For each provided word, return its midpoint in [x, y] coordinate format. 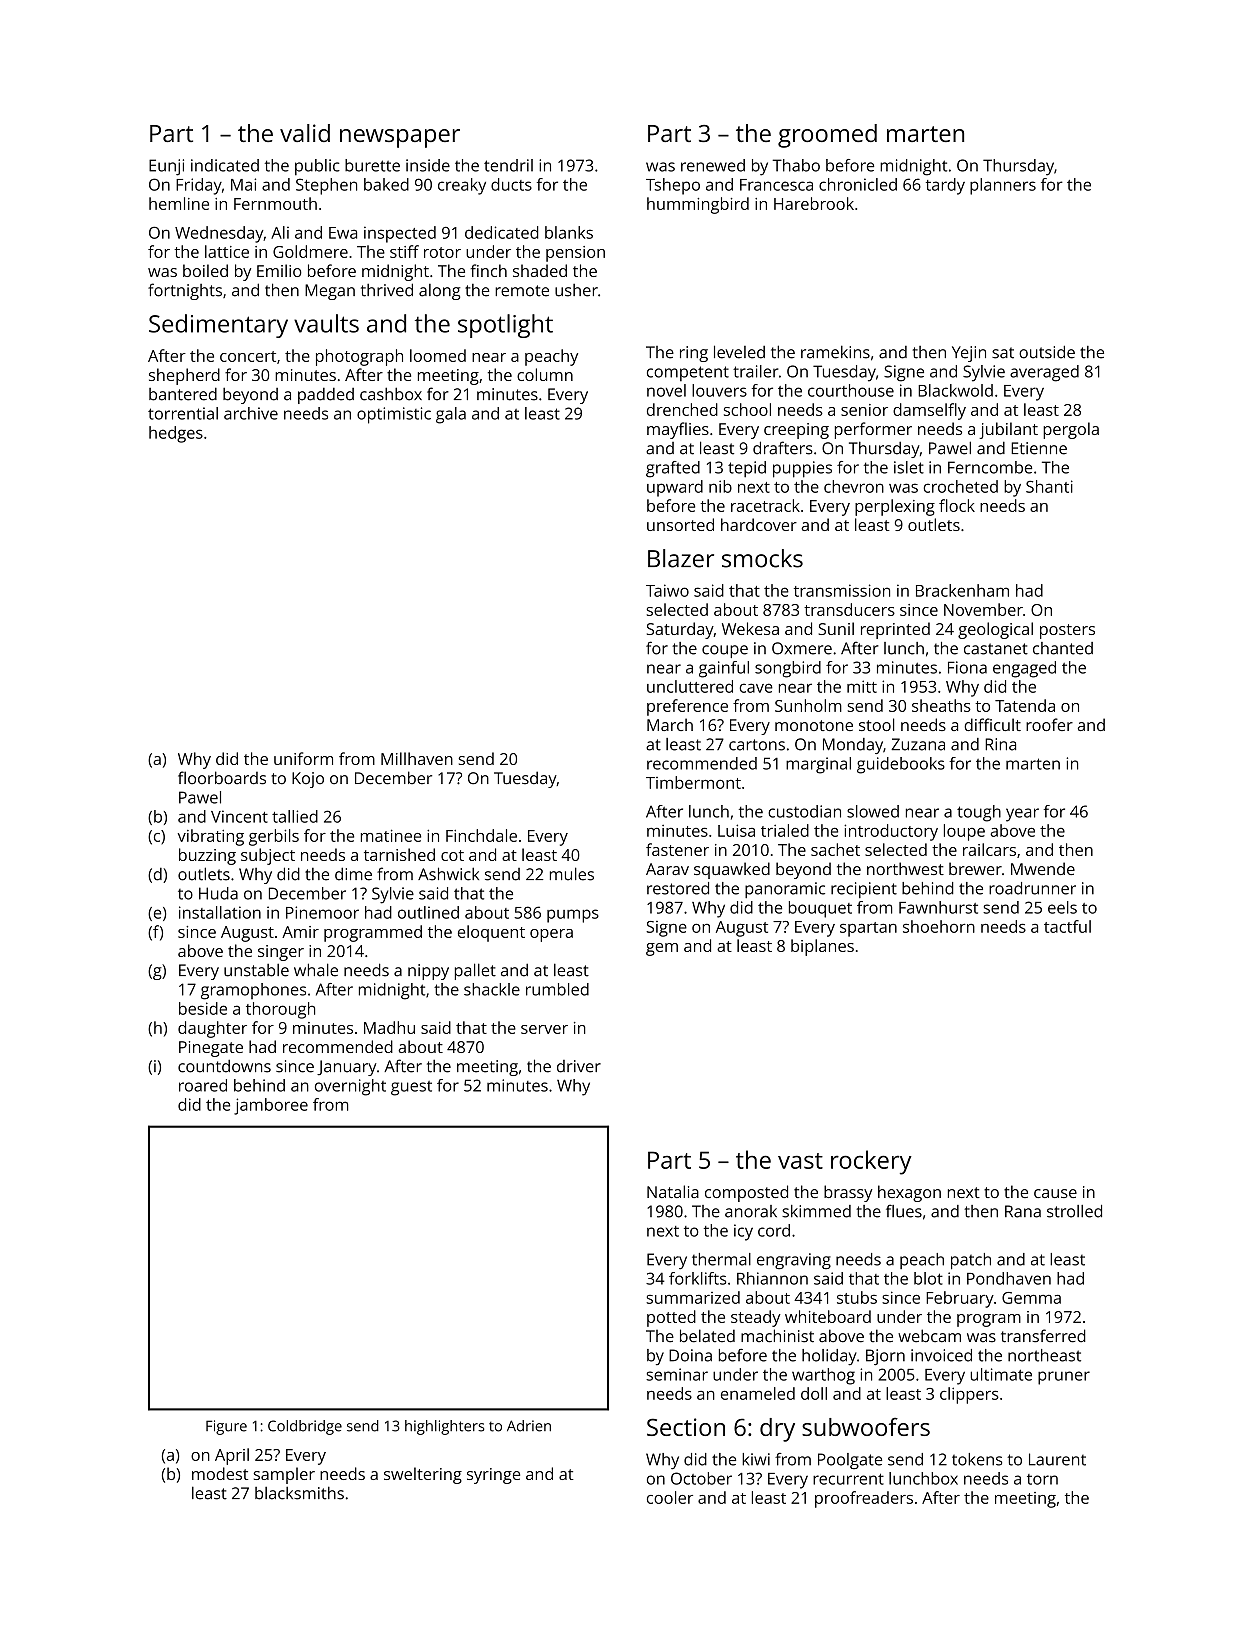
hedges [176, 434]
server [544, 1029]
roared [203, 1085]
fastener [677, 849]
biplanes [822, 947]
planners [1003, 186]
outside [1047, 352]
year [1022, 815]
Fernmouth [275, 203]
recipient [864, 890]
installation [220, 912]
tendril [508, 165]
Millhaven [417, 758]
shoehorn [939, 926]
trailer [756, 371]
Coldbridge [305, 1427]
